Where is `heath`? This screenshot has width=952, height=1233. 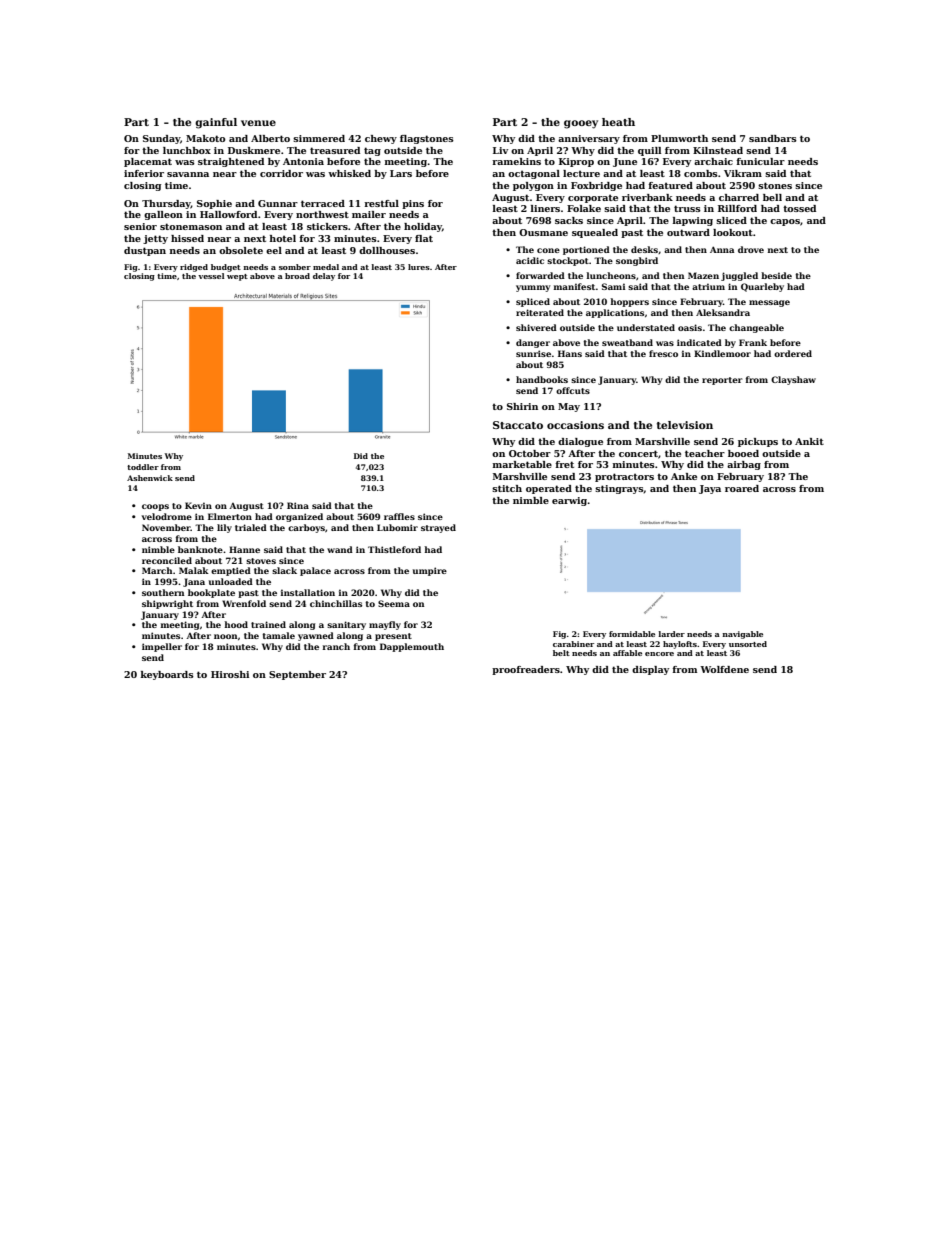 heath is located at coordinates (618, 122).
